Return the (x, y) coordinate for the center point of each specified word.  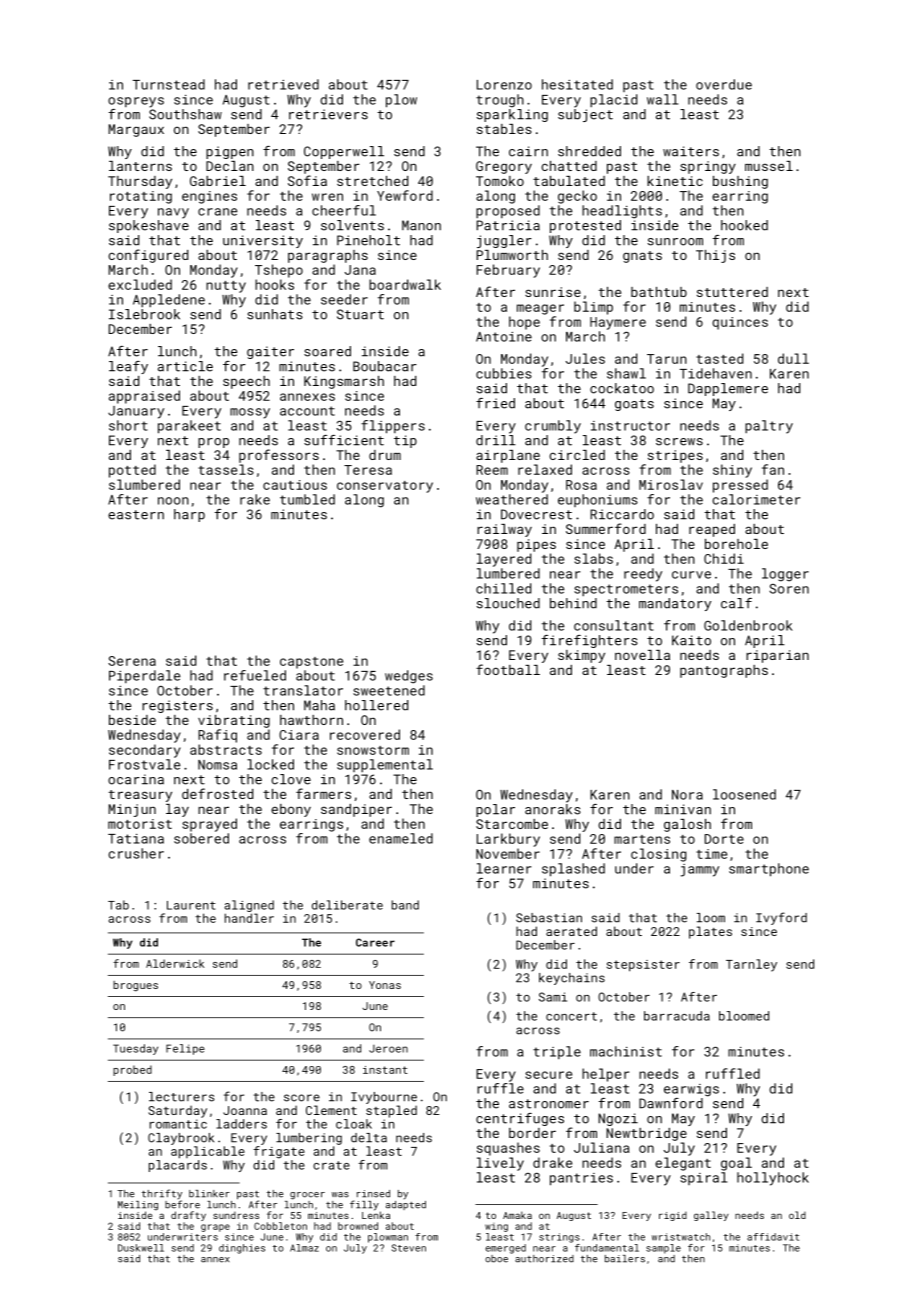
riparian (777, 656)
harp (189, 515)
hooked (744, 225)
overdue (724, 84)
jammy (700, 870)
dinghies (242, 1249)
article (185, 366)
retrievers (328, 114)
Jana (360, 270)
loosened (744, 794)
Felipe (185, 1049)
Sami (553, 997)
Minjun (132, 810)
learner (504, 868)
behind (573, 603)
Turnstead (169, 84)
